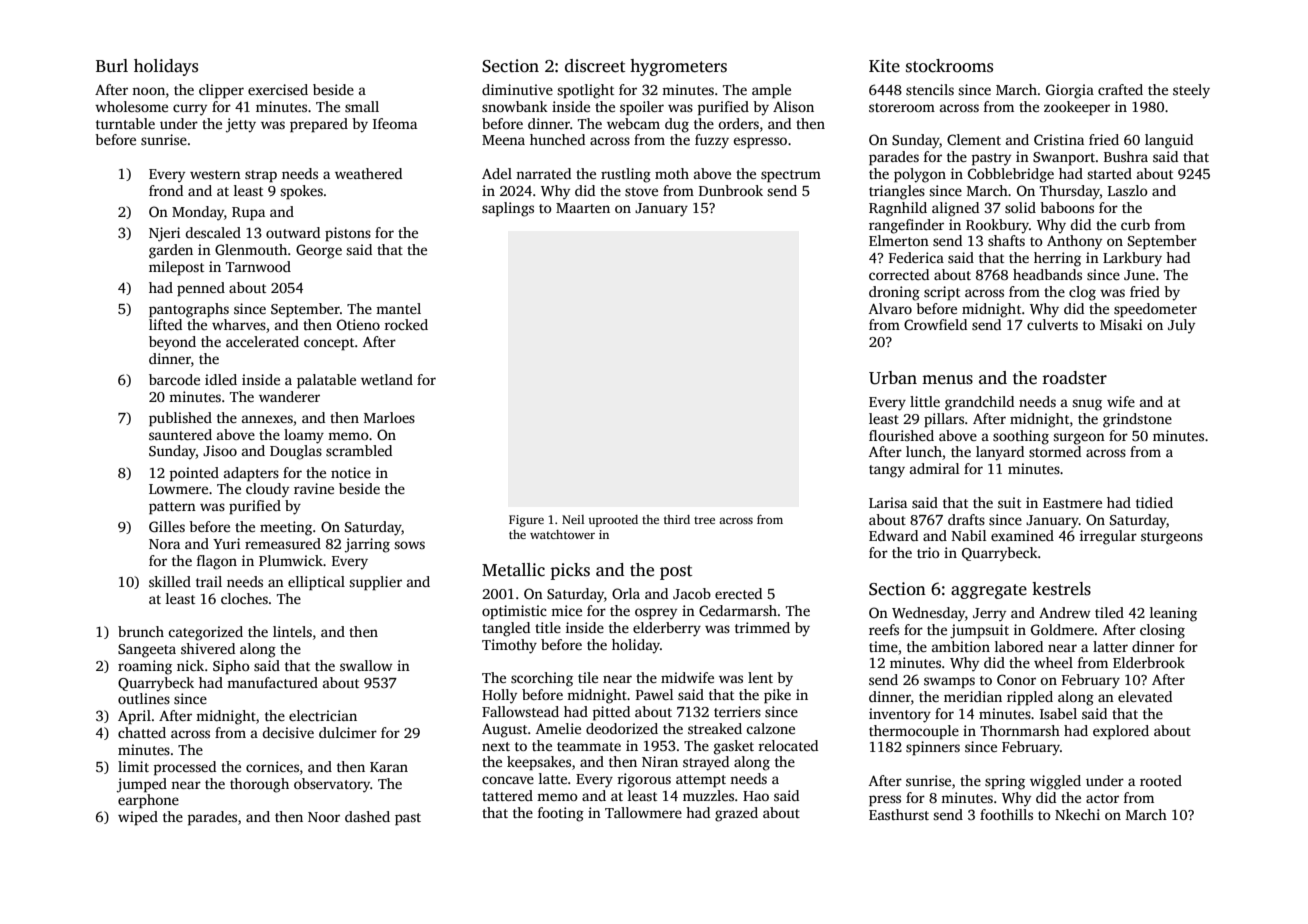  What do you see at coordinates (112, 65) in the document?
I see `Burl` at bounding box center [112, 65].
